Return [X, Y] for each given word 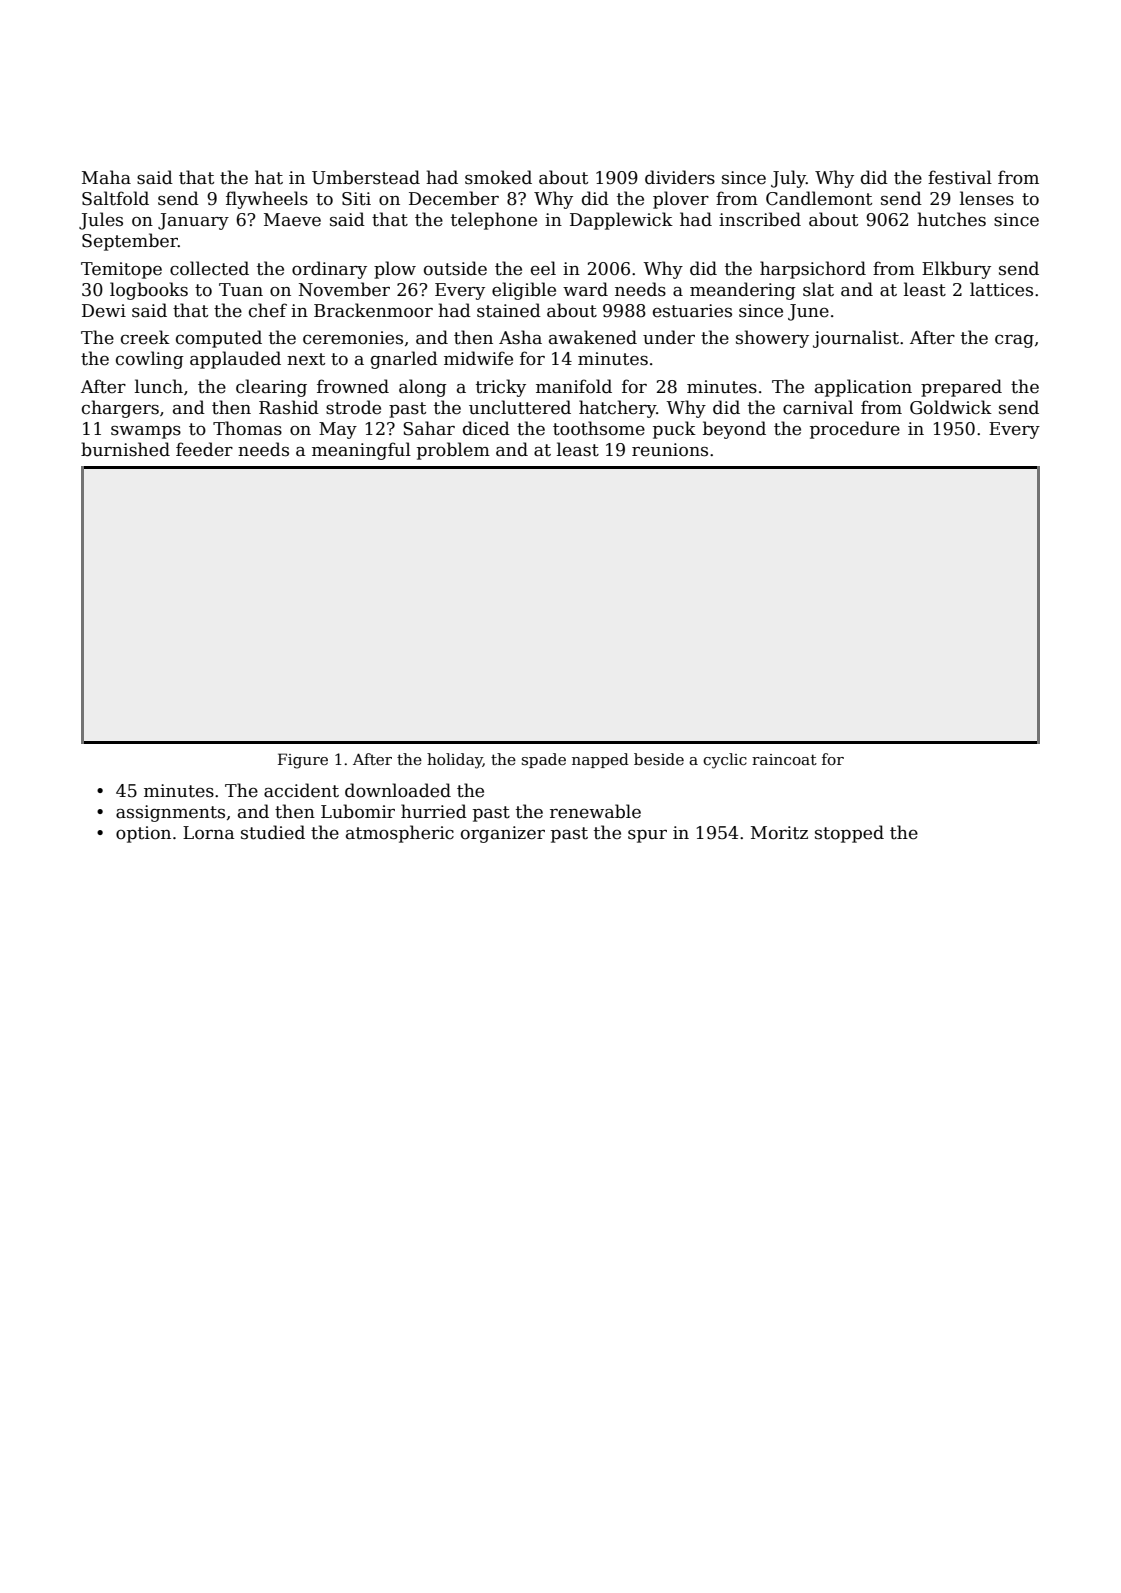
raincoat [784, 759]
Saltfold [115, 198]
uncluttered [520, 407]
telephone [494, 221]
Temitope [121, 270]
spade [544, 760]
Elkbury [956, 270]
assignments [170, 813]
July [788, 179]
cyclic [725, 761]
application [863, 388]
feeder [204, 449]
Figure [303, 761]
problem [453, 451]
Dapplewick [621, 221]
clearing [271, 388]
